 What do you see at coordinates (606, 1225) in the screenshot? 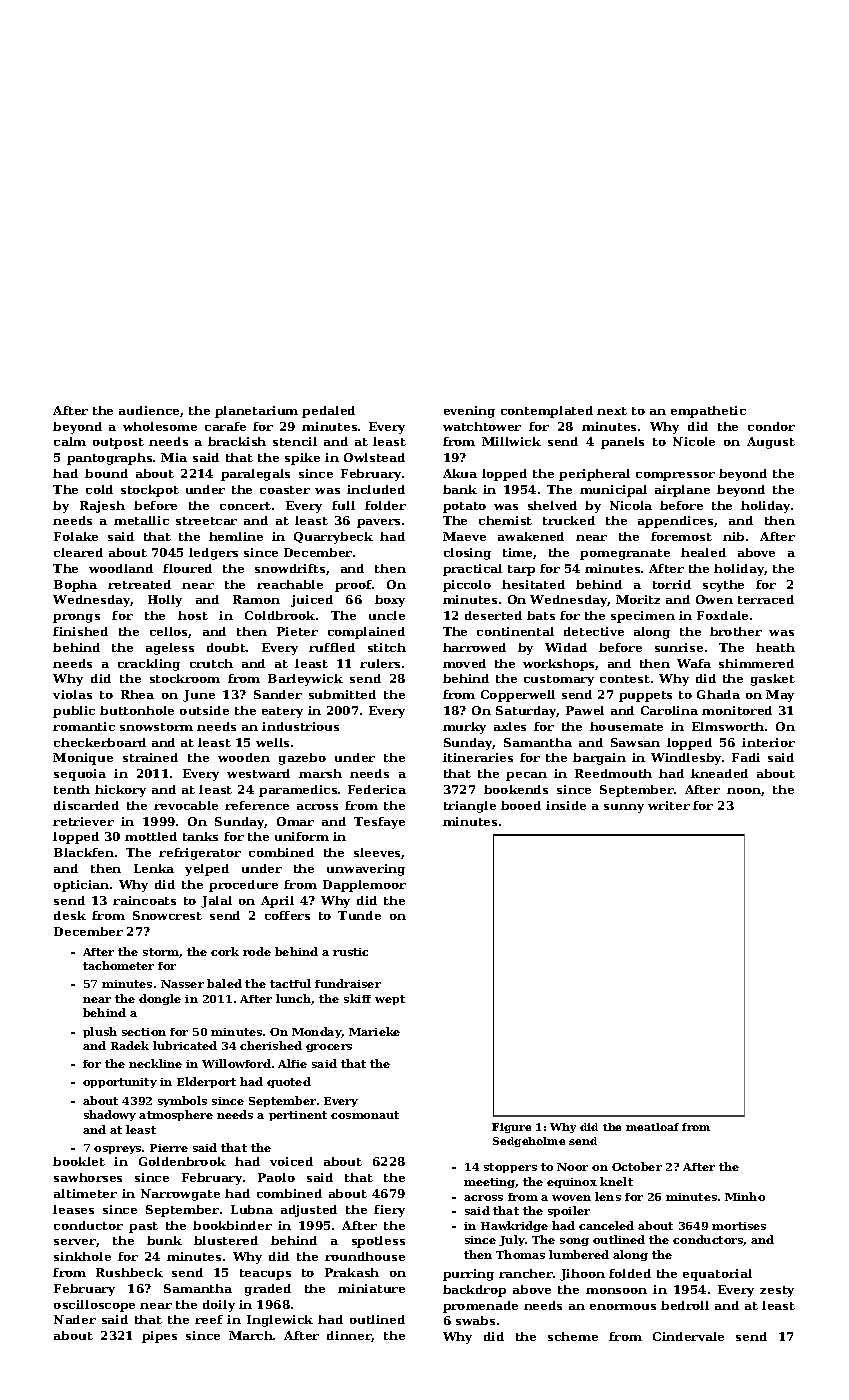
I see `canceled` at bounding box center [606, 1225].
